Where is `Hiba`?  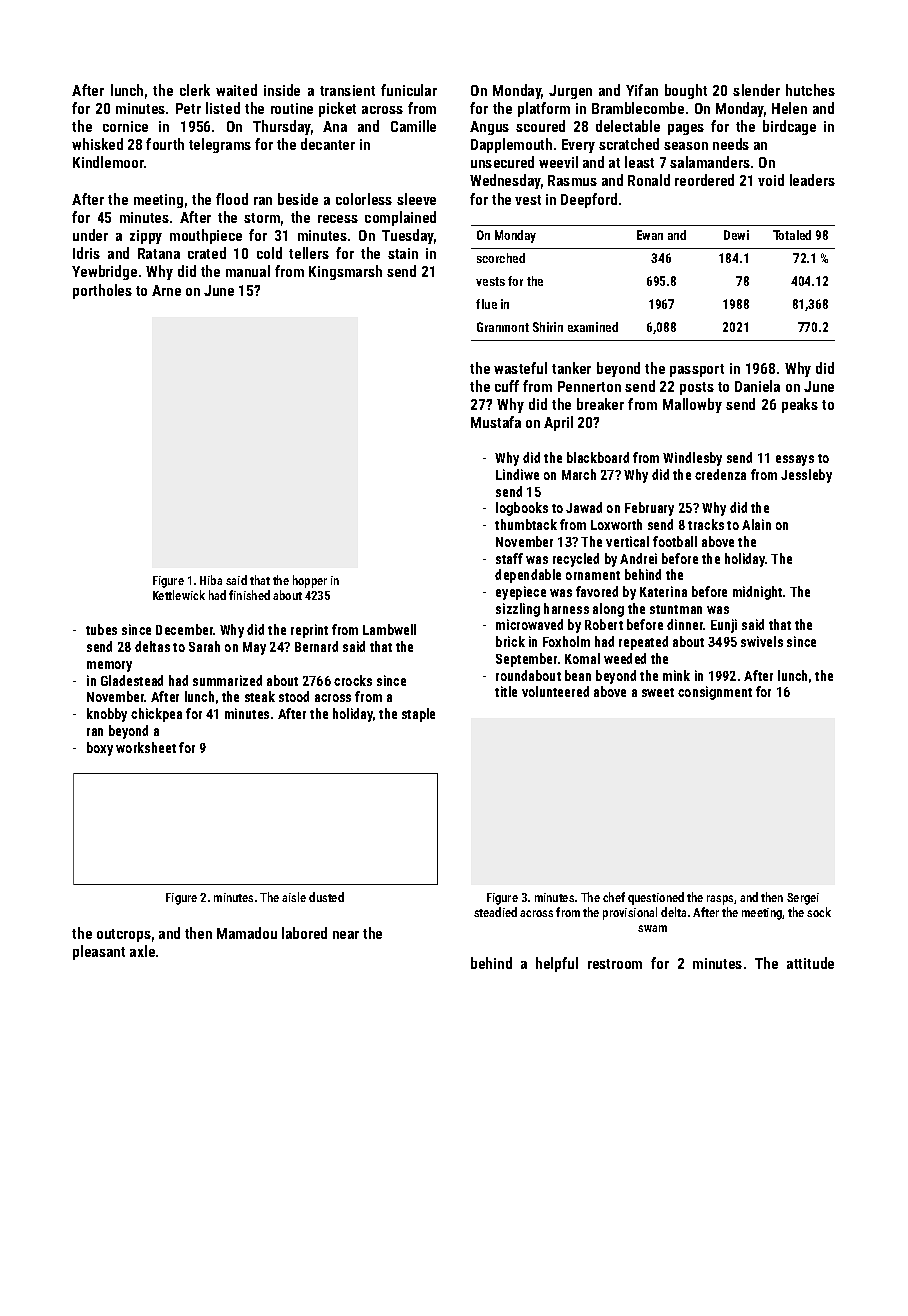
Hiba is located at coordinates (211, 580).
